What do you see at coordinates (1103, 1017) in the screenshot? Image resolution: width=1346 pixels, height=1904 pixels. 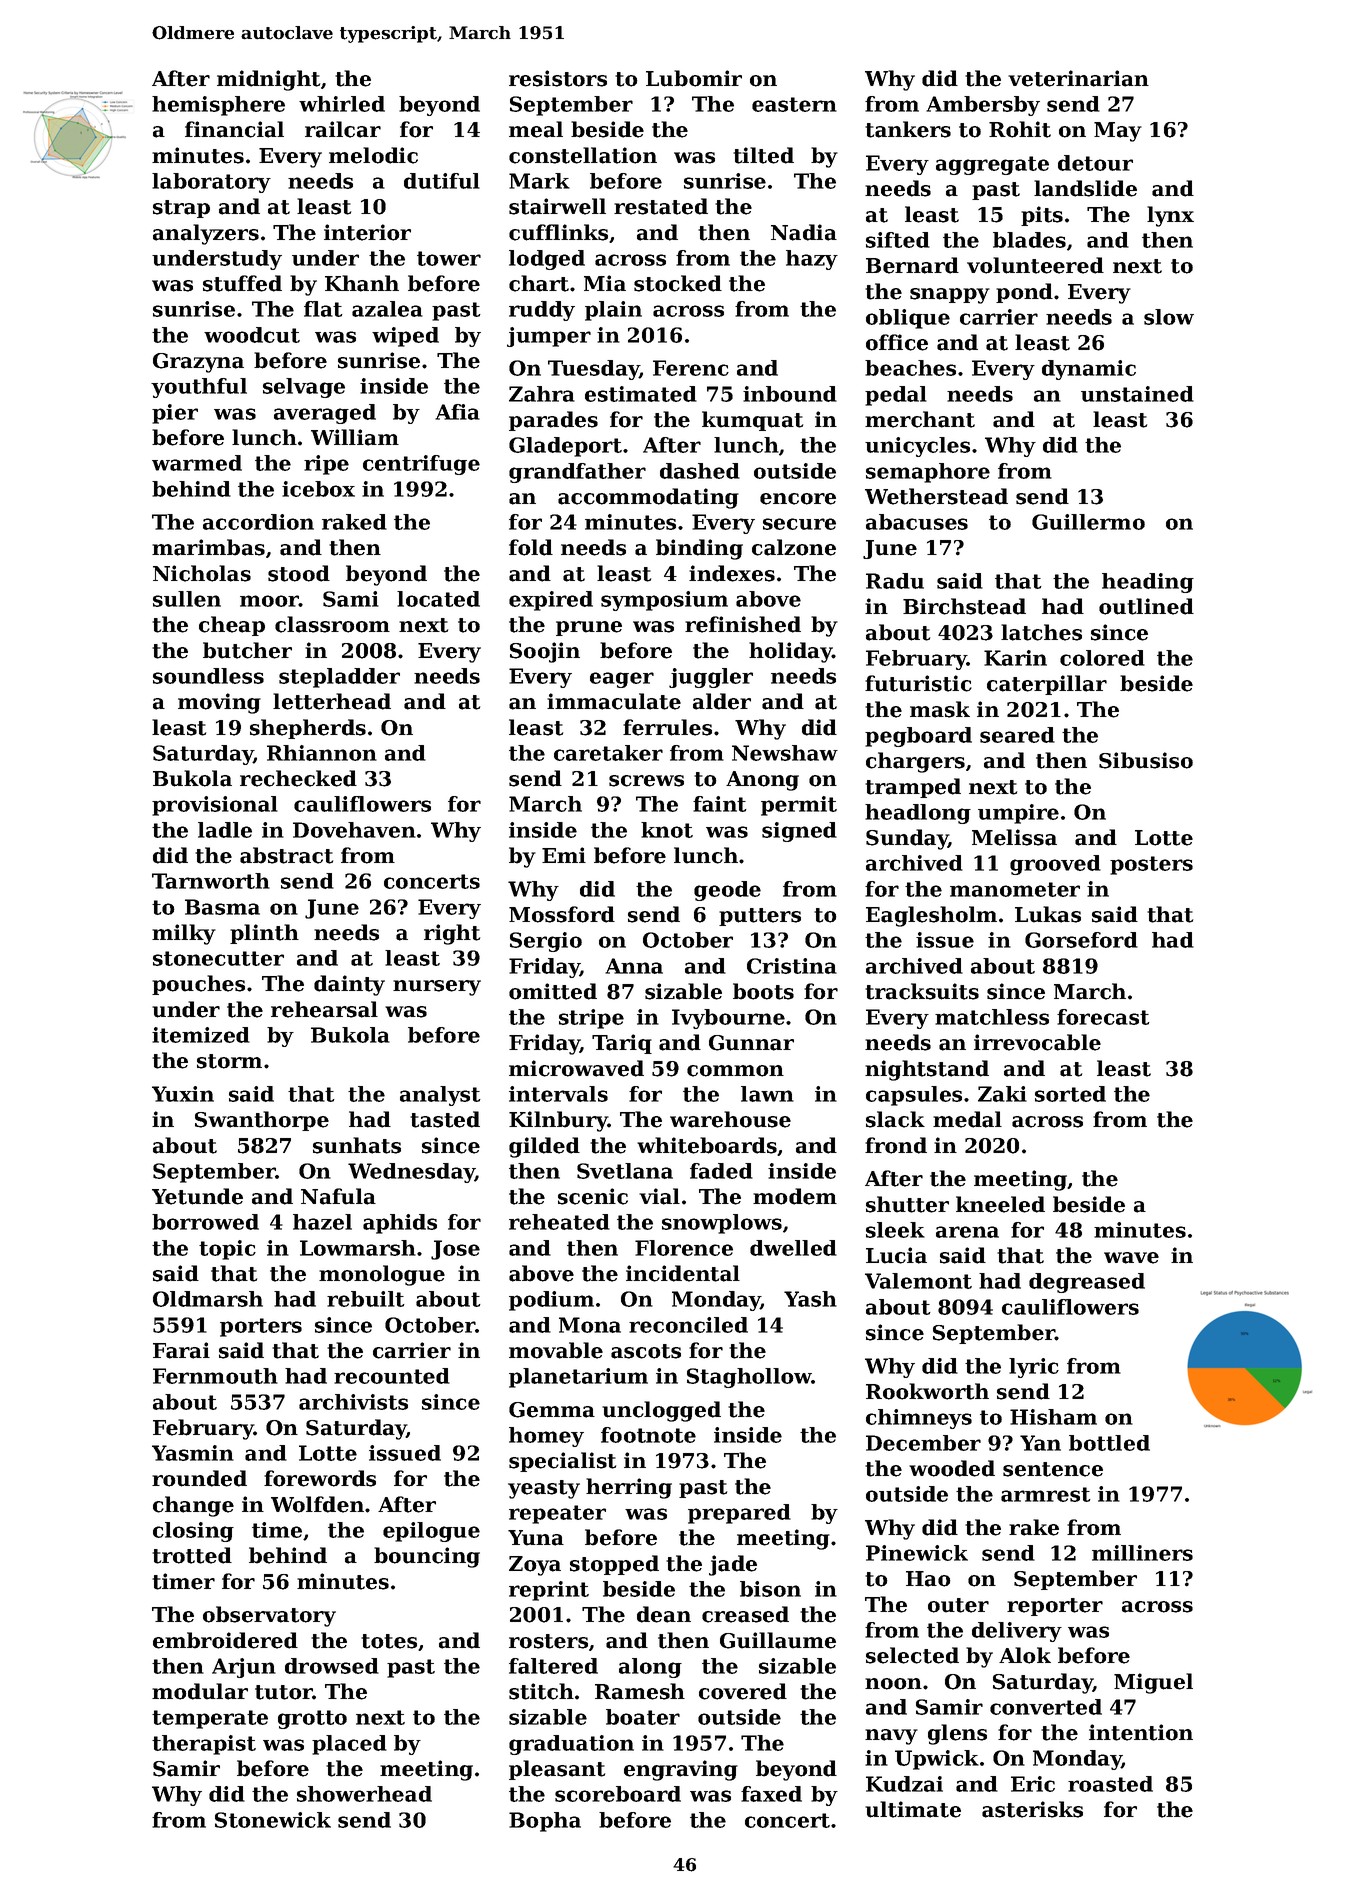 I see `forecast` at bounding box center [1103, 1017].
